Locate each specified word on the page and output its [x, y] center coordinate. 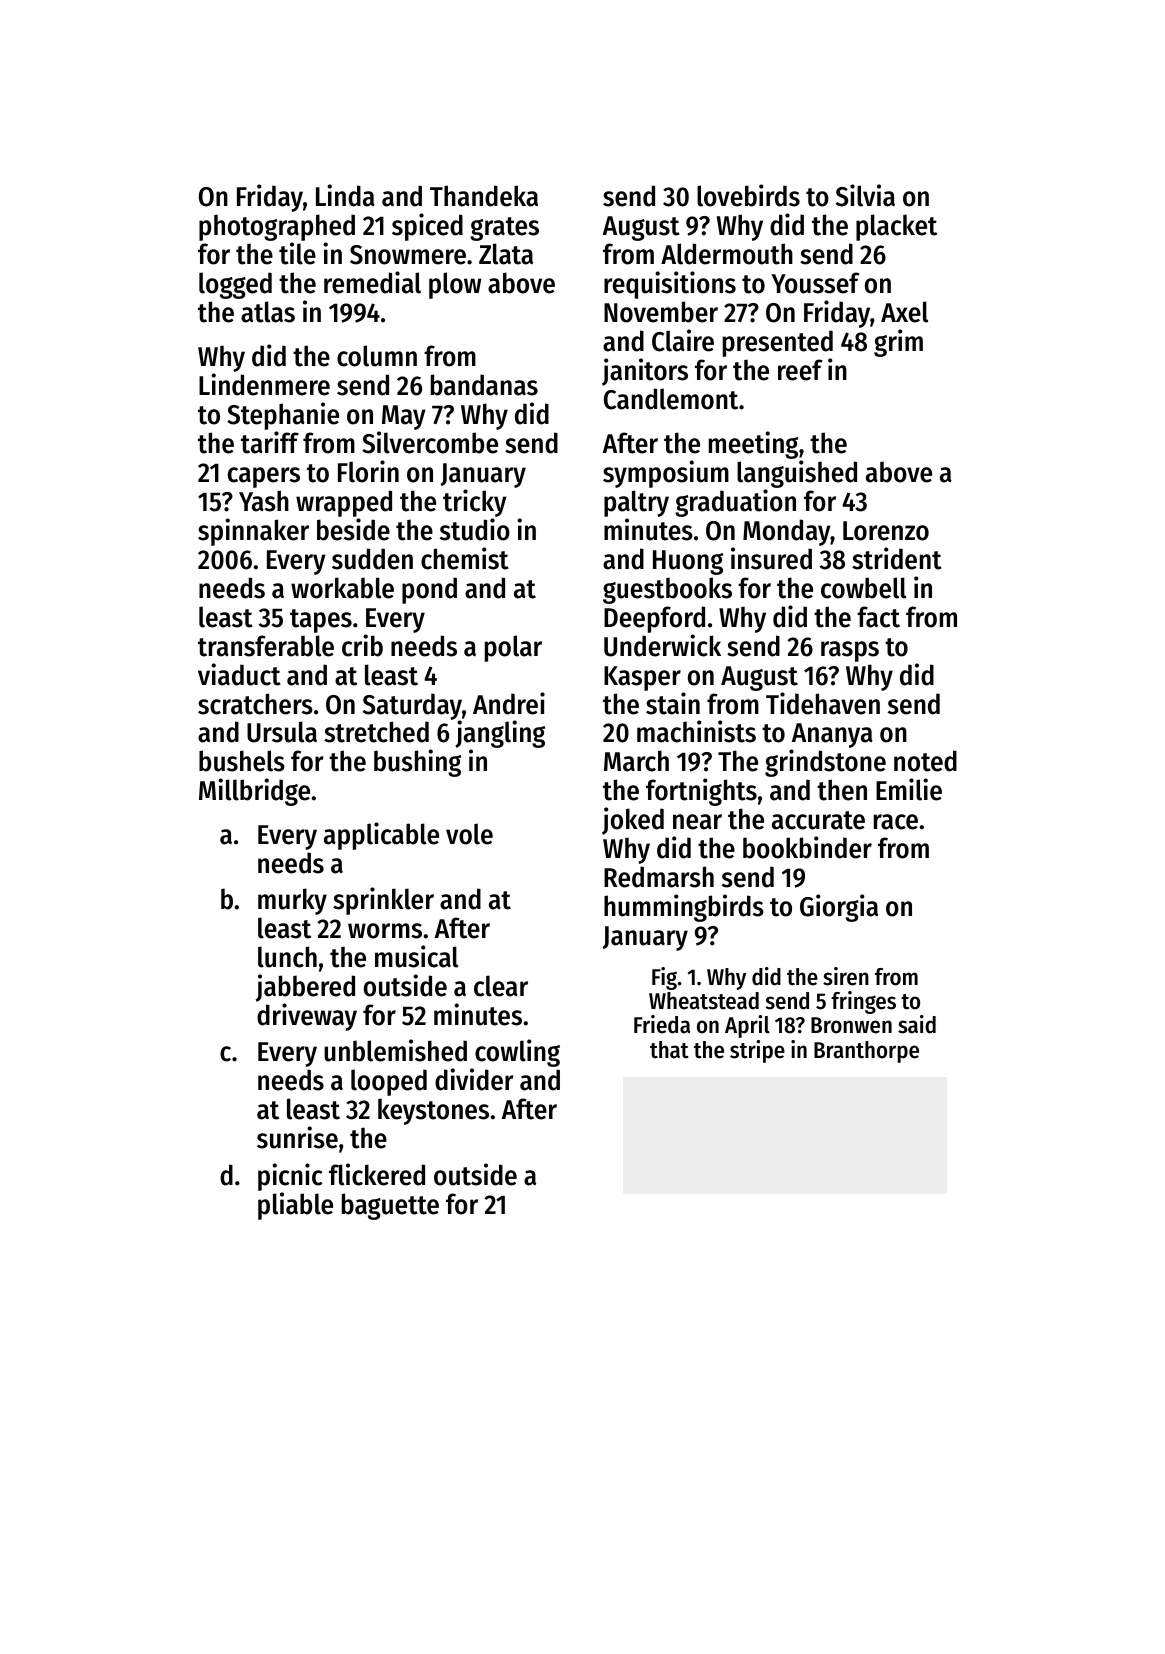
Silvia [865, 195]
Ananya [831, 736]
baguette [390, 1206]
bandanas [484, 385]
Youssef [815, 283]
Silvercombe [430, 442]
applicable [381, 836]
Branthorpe [866, 1052]
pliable [295, 1206]
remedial [372, 282]
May [404, 417]
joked [633, 821]
